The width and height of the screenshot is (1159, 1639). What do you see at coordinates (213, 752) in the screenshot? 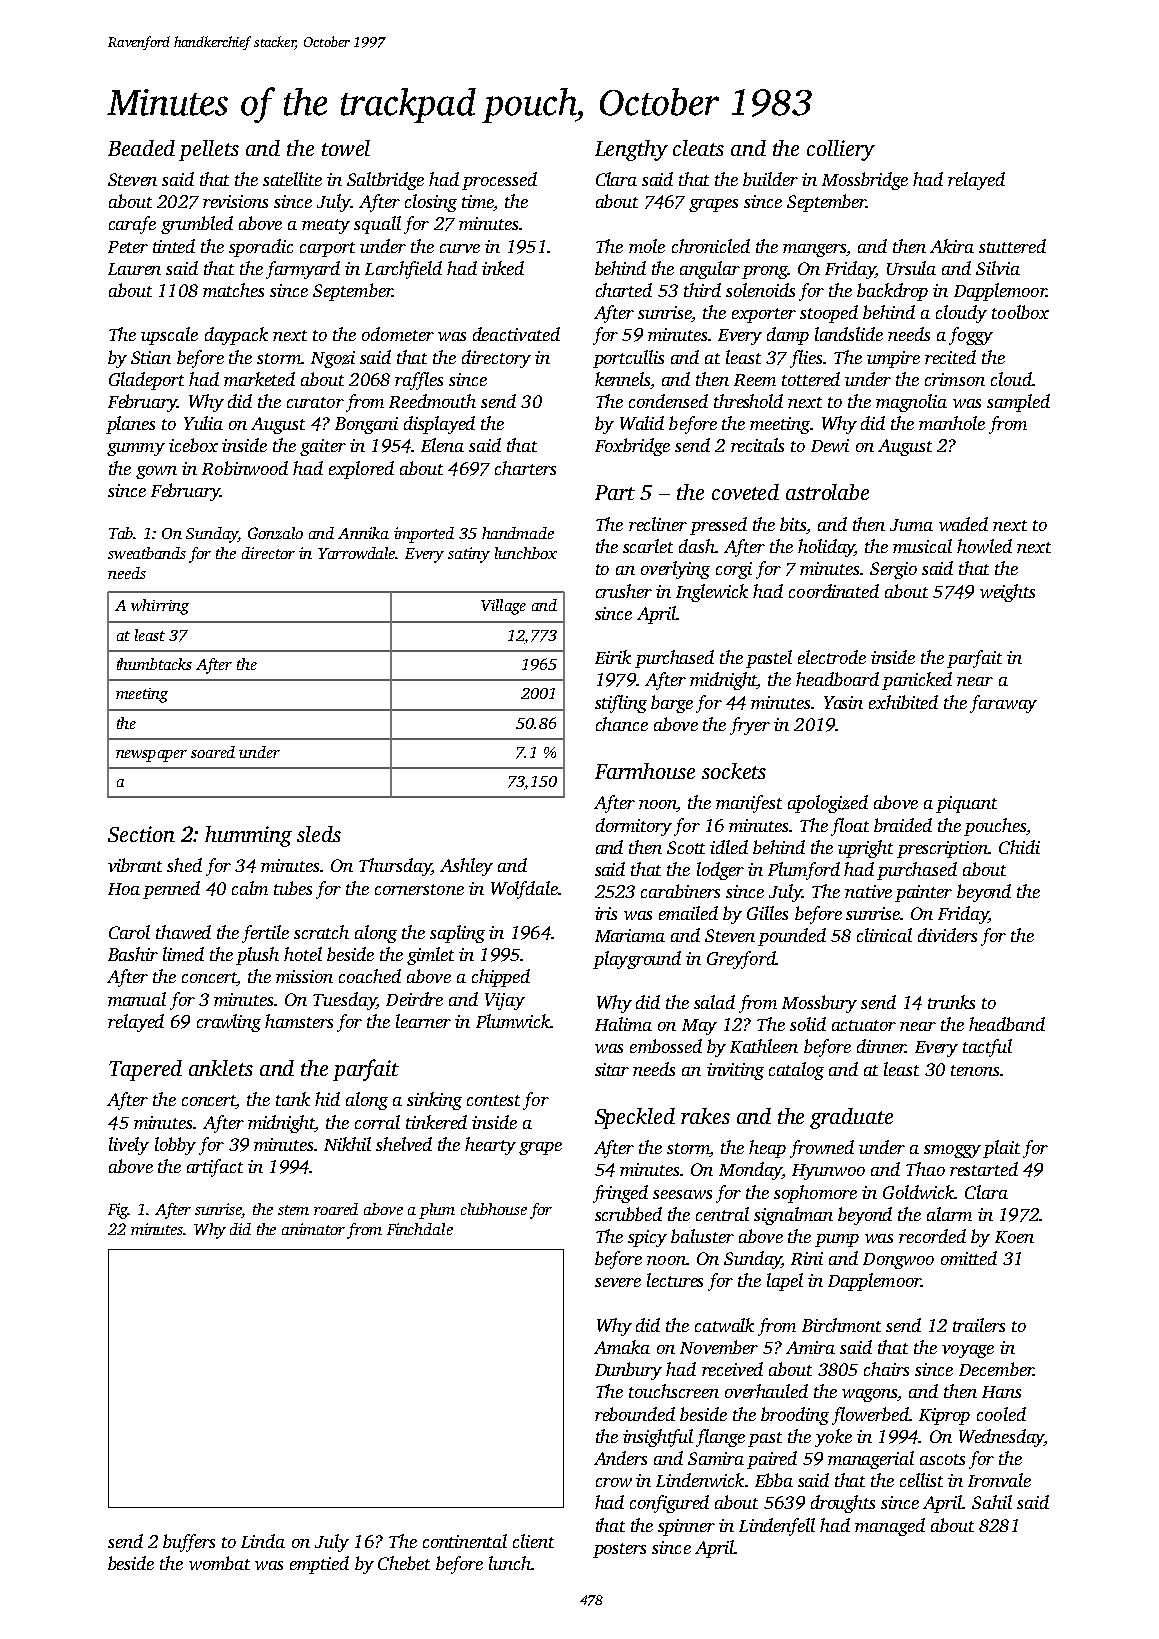
I see `soared` at bounding box center [213, 752].
